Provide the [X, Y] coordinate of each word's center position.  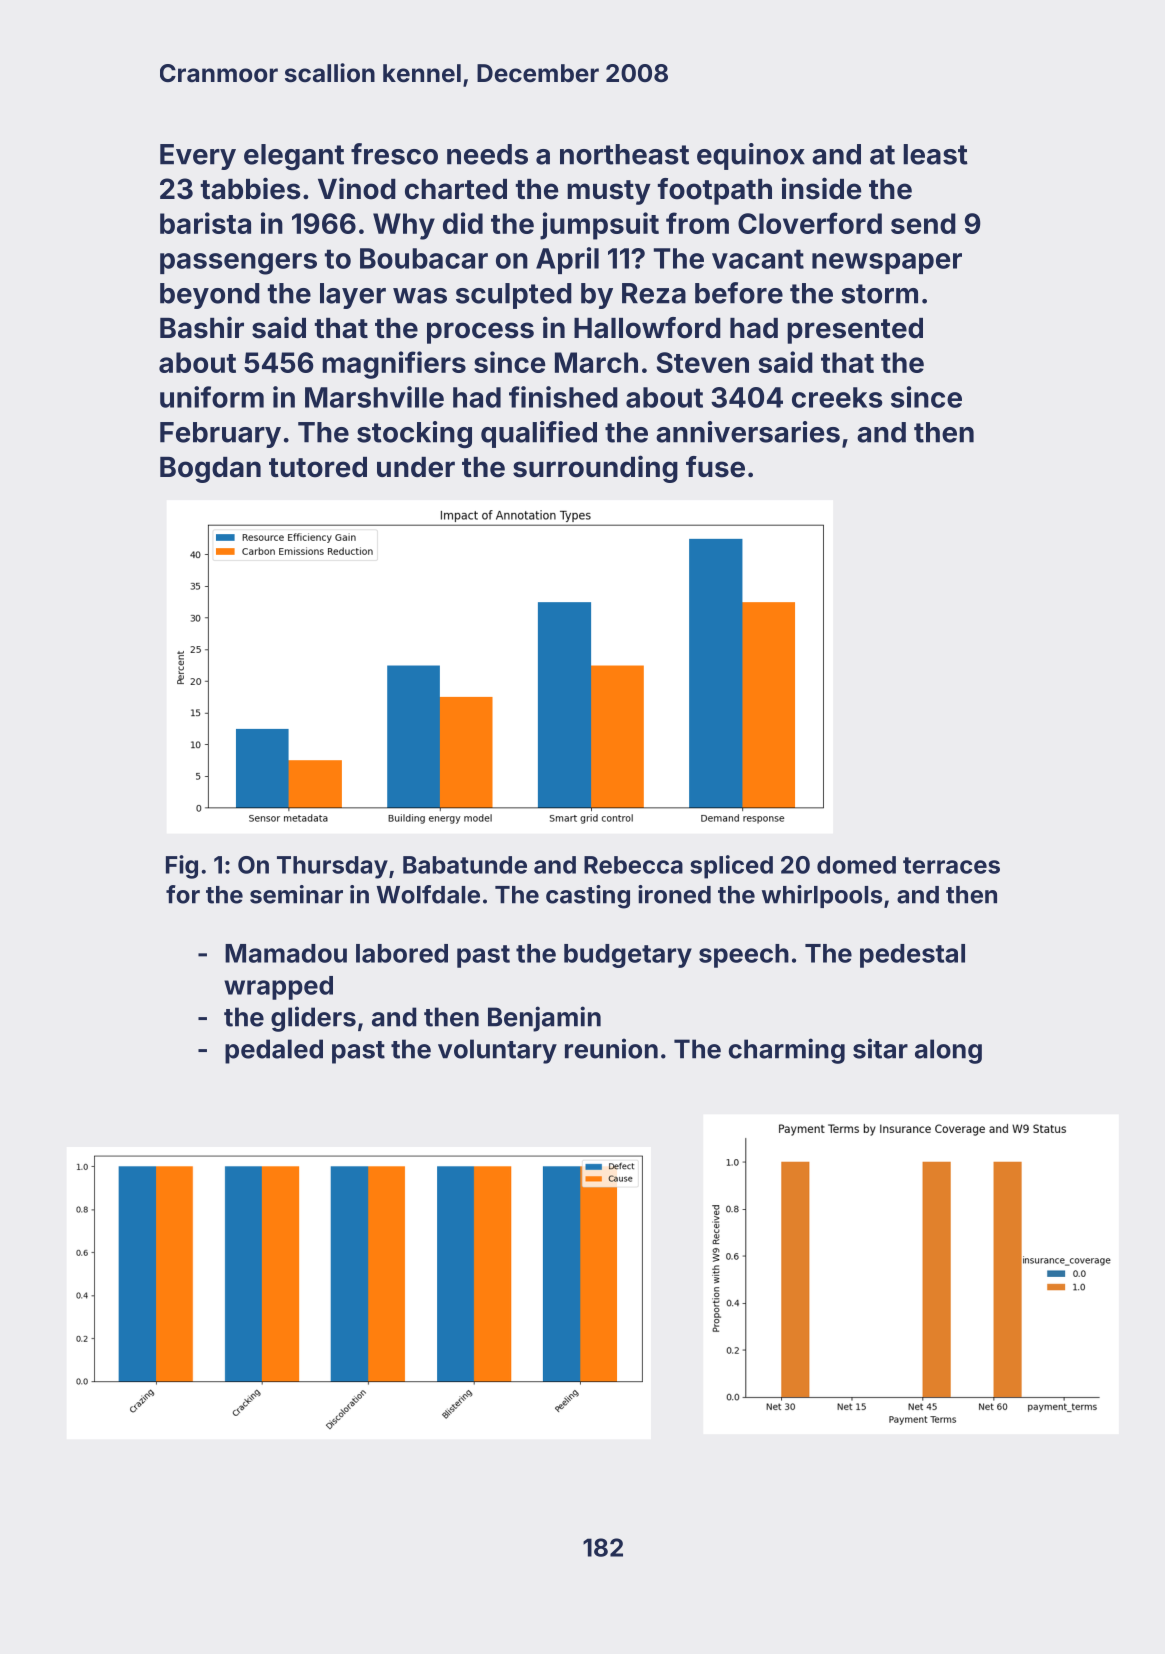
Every [198, 157]
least [935, 154]
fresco [394, 154]
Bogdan [210, 470]
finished [563, 397]
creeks [837, 397]
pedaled [274, 1051]
